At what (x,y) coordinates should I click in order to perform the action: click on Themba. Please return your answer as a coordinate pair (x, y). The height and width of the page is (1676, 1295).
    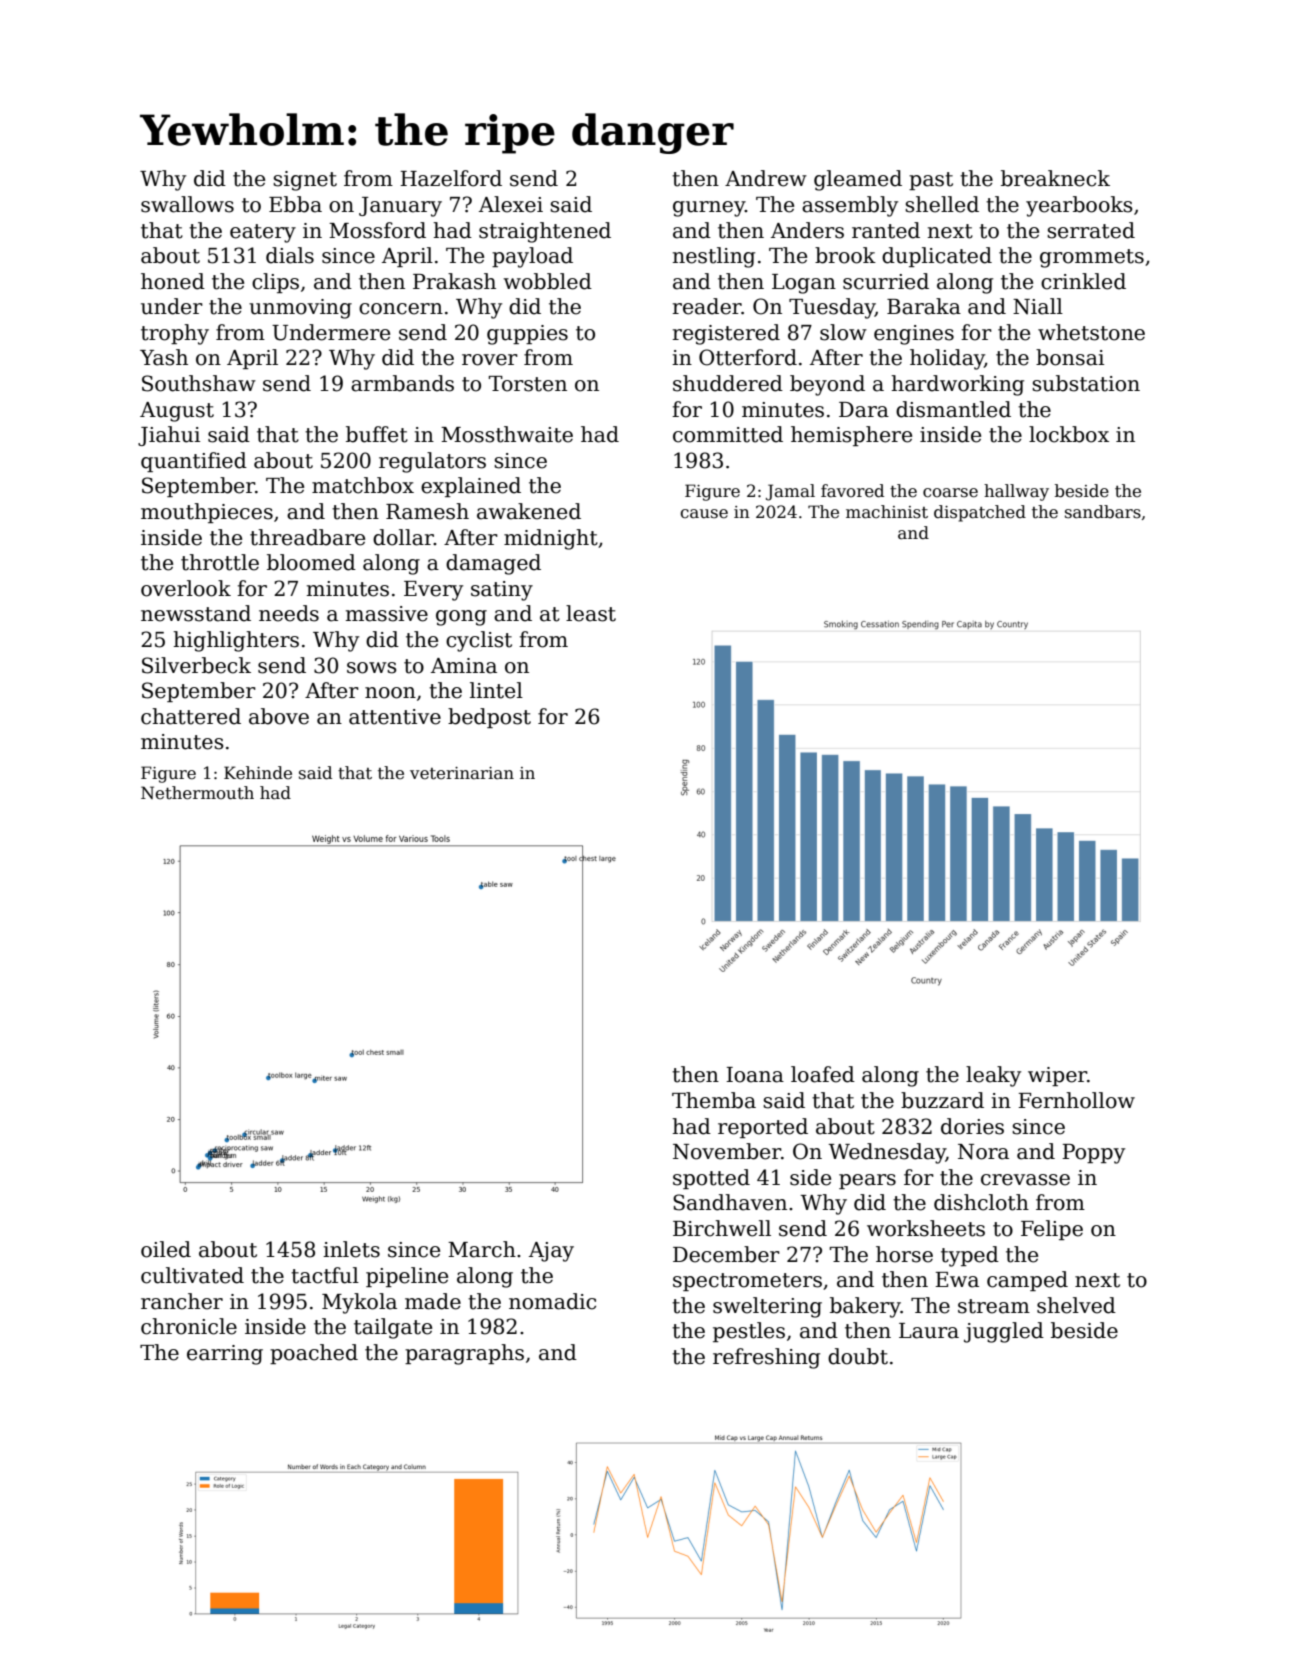
    Looking at the image, I should click on (714, 1100).
